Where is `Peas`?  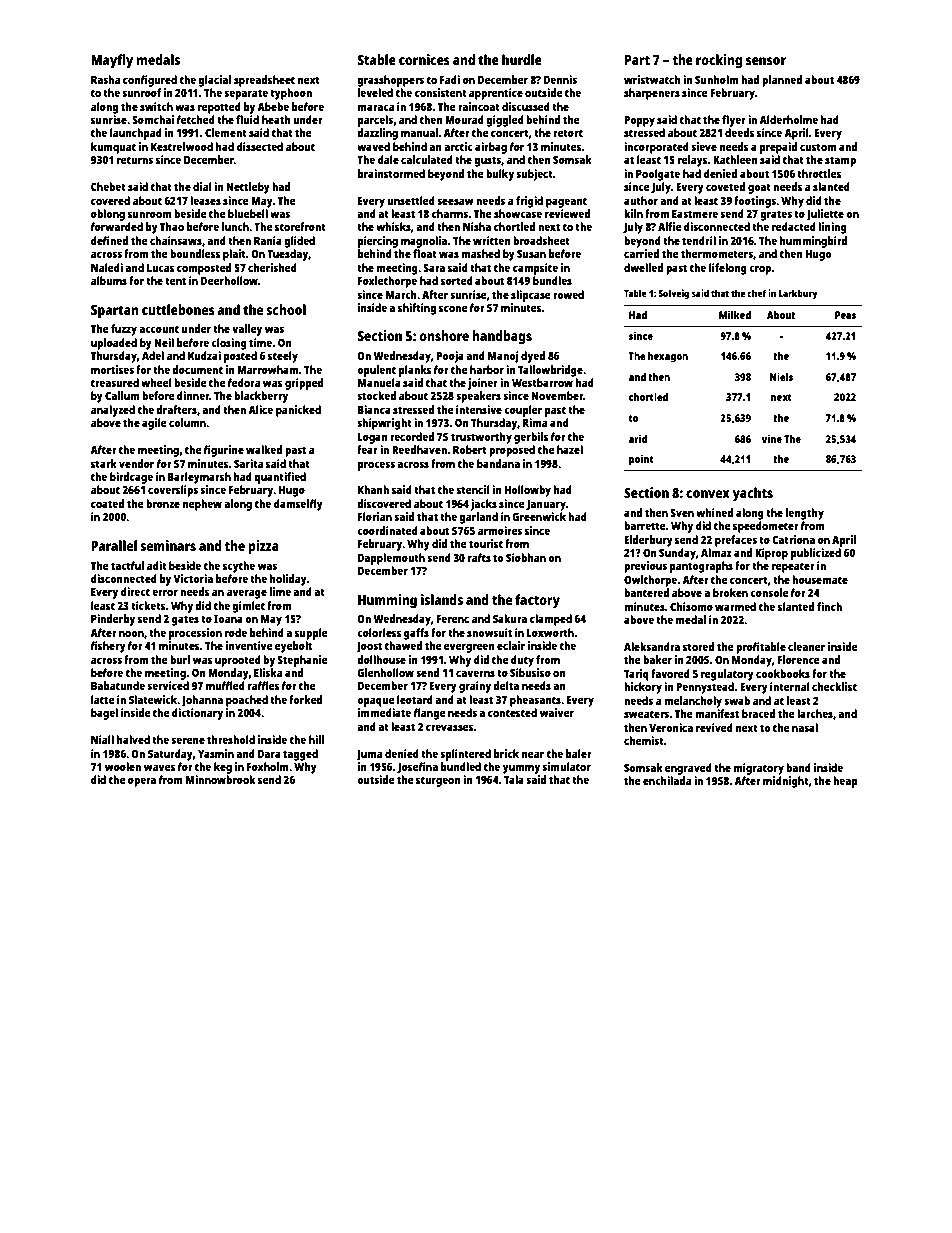
Peas is located at coordinates (845, 315).
